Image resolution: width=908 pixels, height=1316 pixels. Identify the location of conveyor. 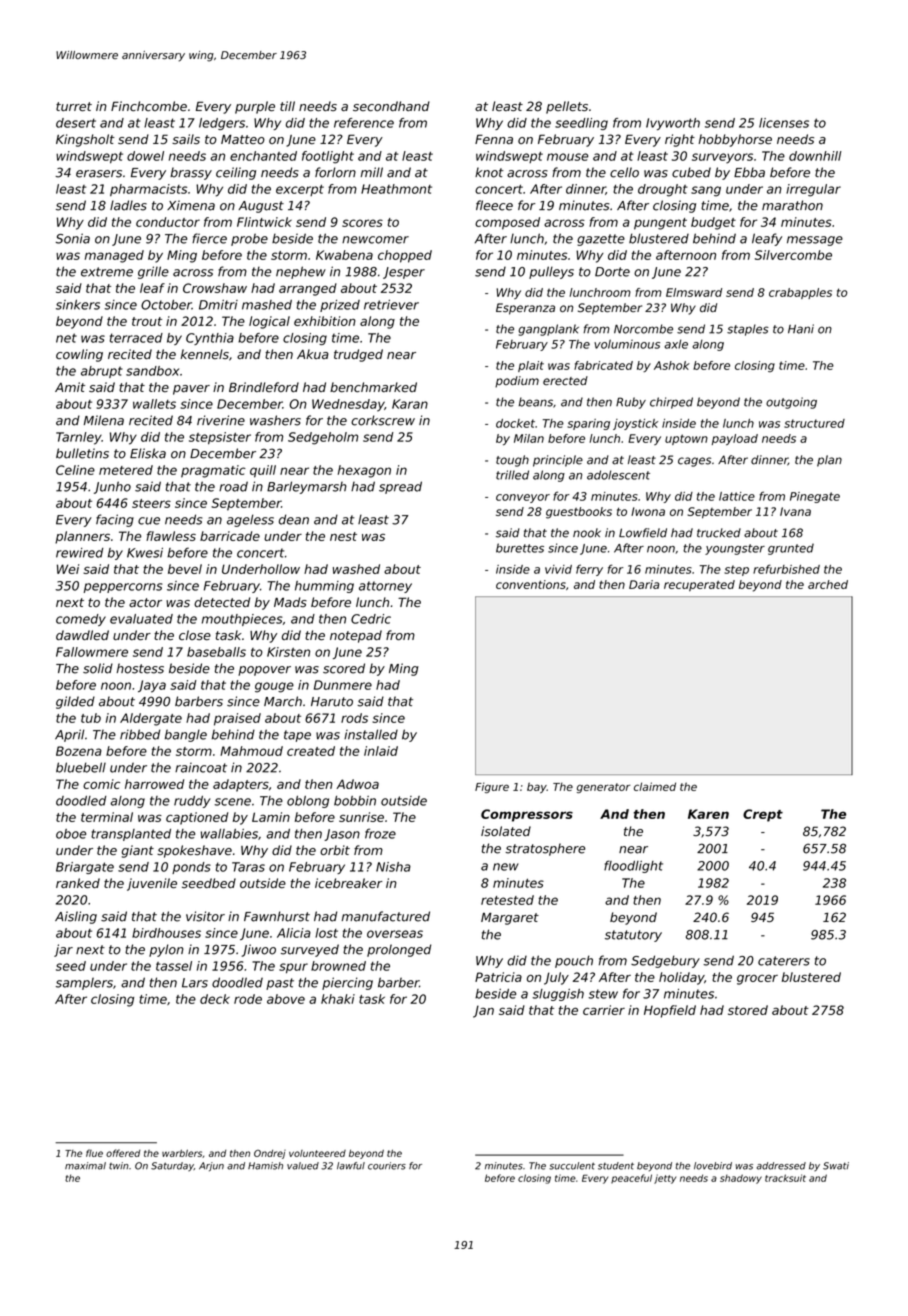
(523, 498).
